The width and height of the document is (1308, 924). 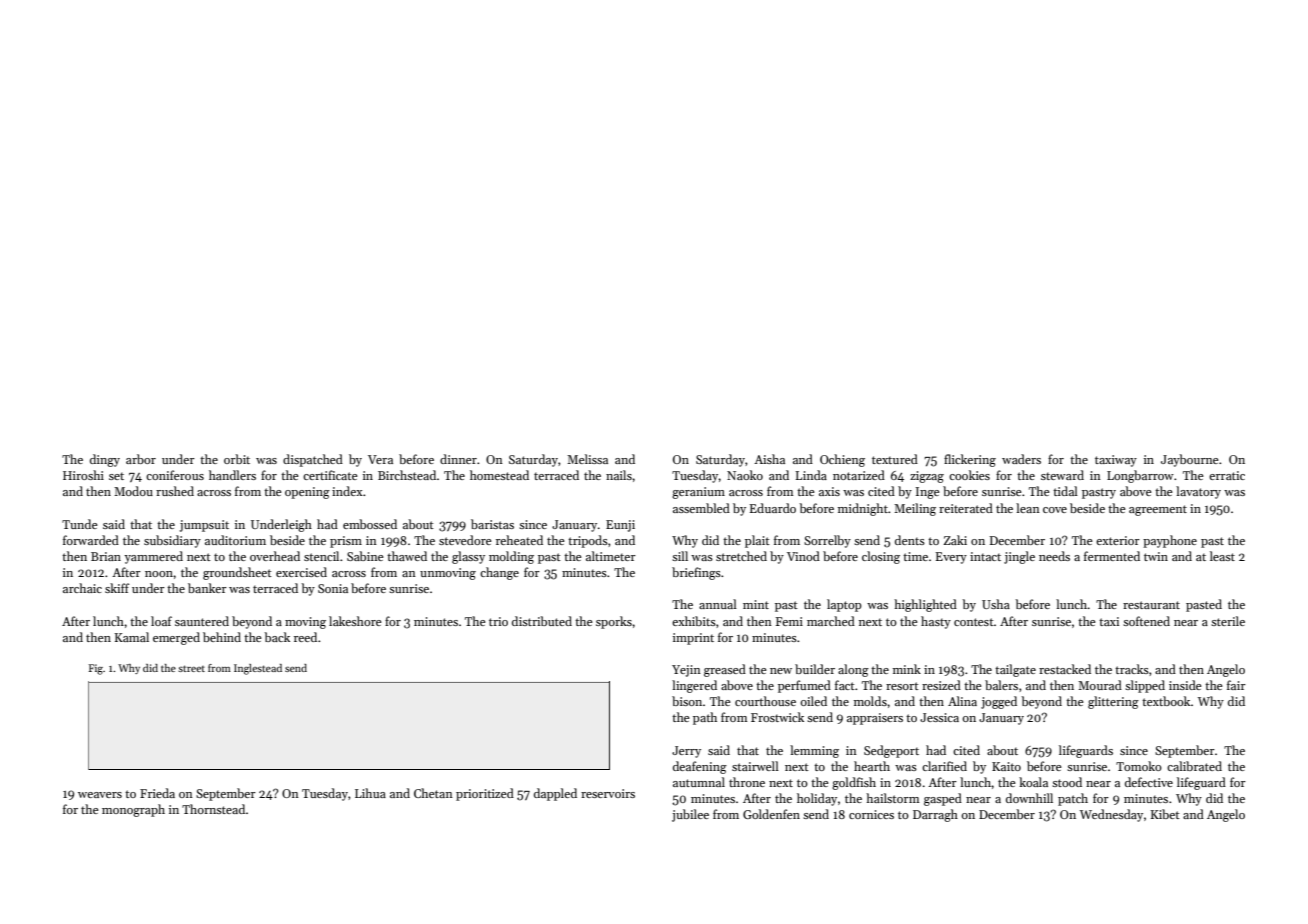 What do you see at coordinates (970, 460) in the document?
I see `flickering` at bounding box center [970, 460].
